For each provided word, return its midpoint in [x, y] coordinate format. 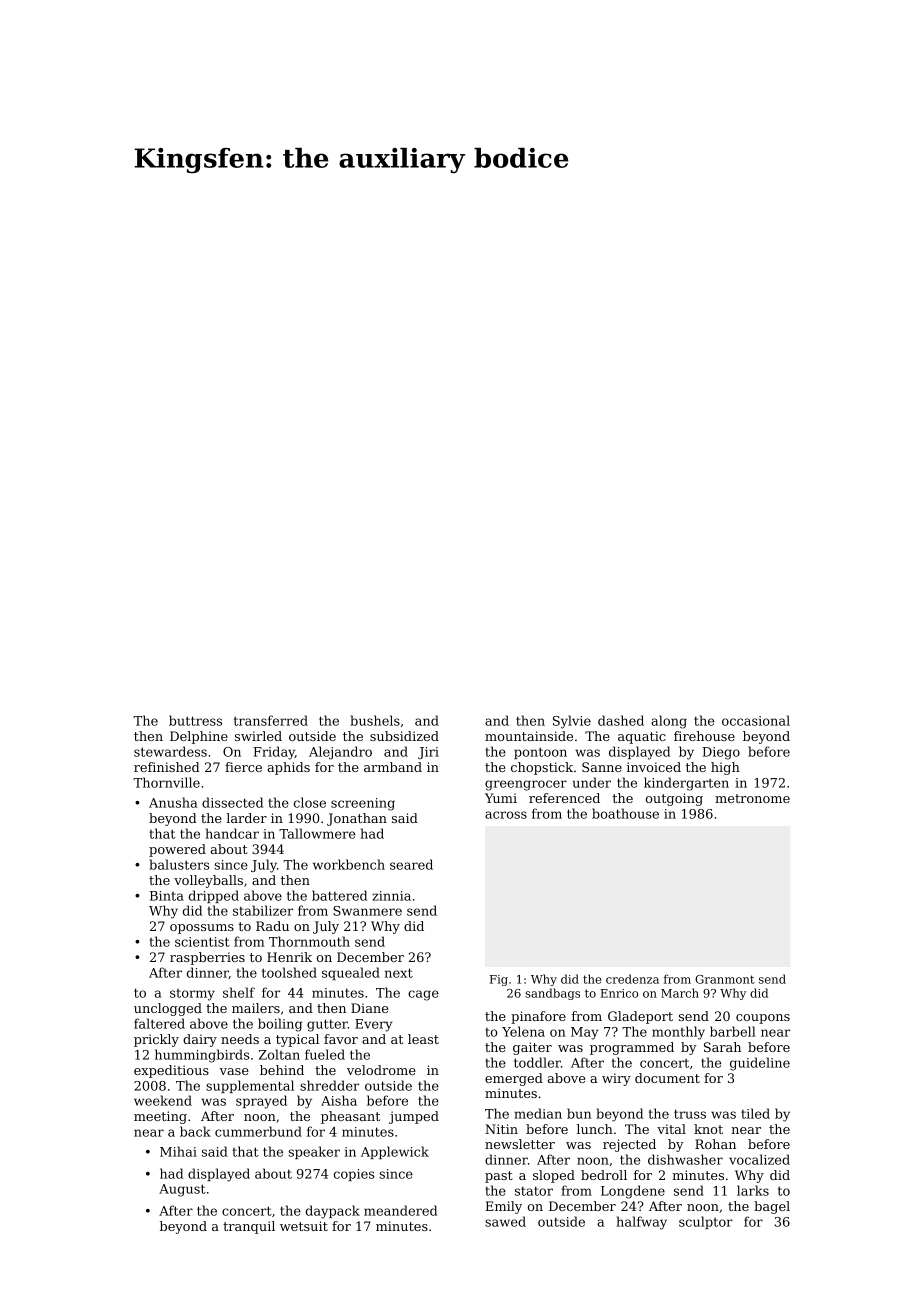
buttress [195, 720]
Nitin [501, 1129]
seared [411, 864]
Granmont [725, 979]
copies [354, 1175]
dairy [200, 1040]
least [423, 1039]
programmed [632, 1048]
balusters [179, 864]
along [669, 722]
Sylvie [572, 722]
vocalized [759, 1159]
